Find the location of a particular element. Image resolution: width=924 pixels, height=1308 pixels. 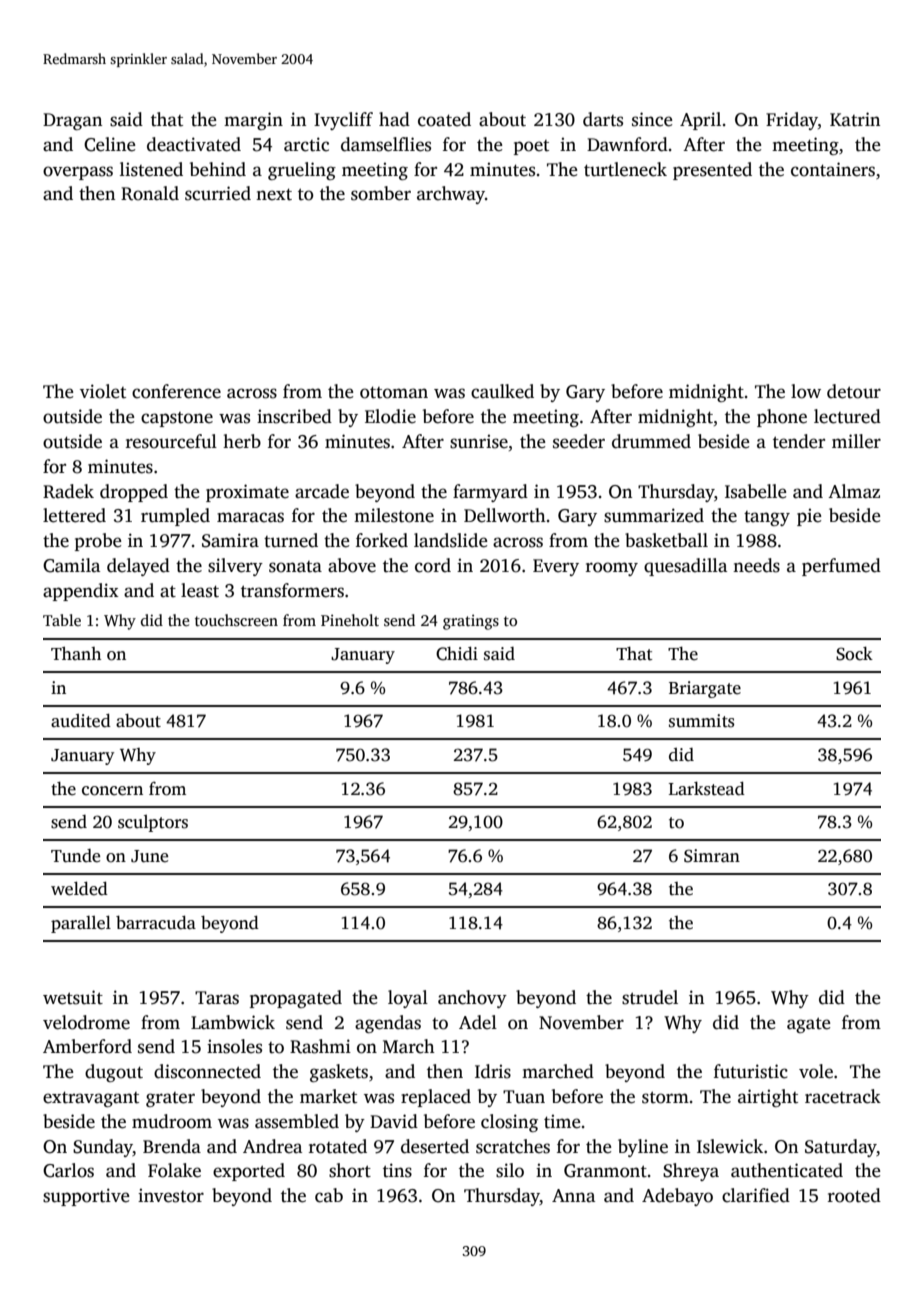

somber is located at coordinates (381, 193).
